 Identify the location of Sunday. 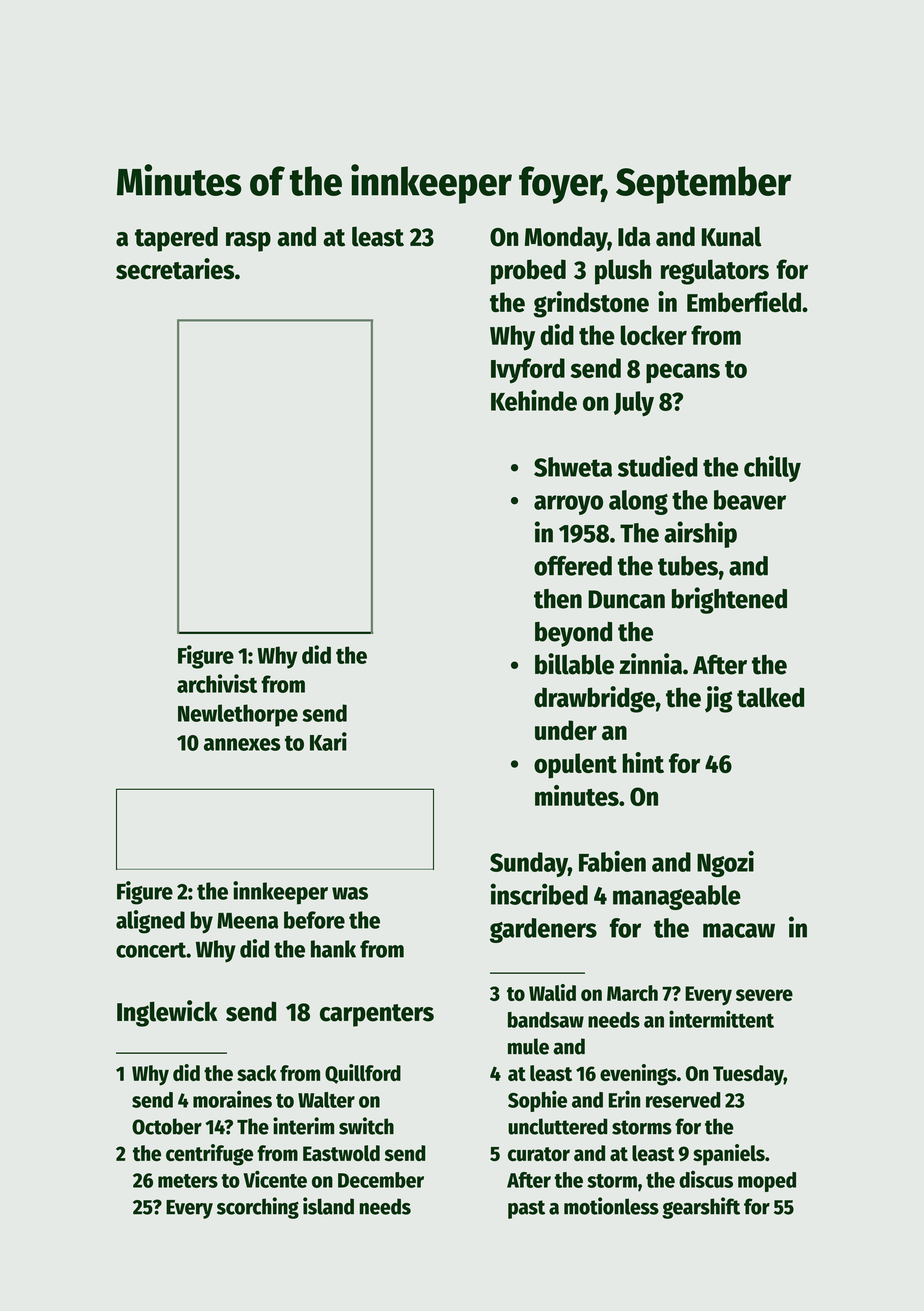
(529, 864).
